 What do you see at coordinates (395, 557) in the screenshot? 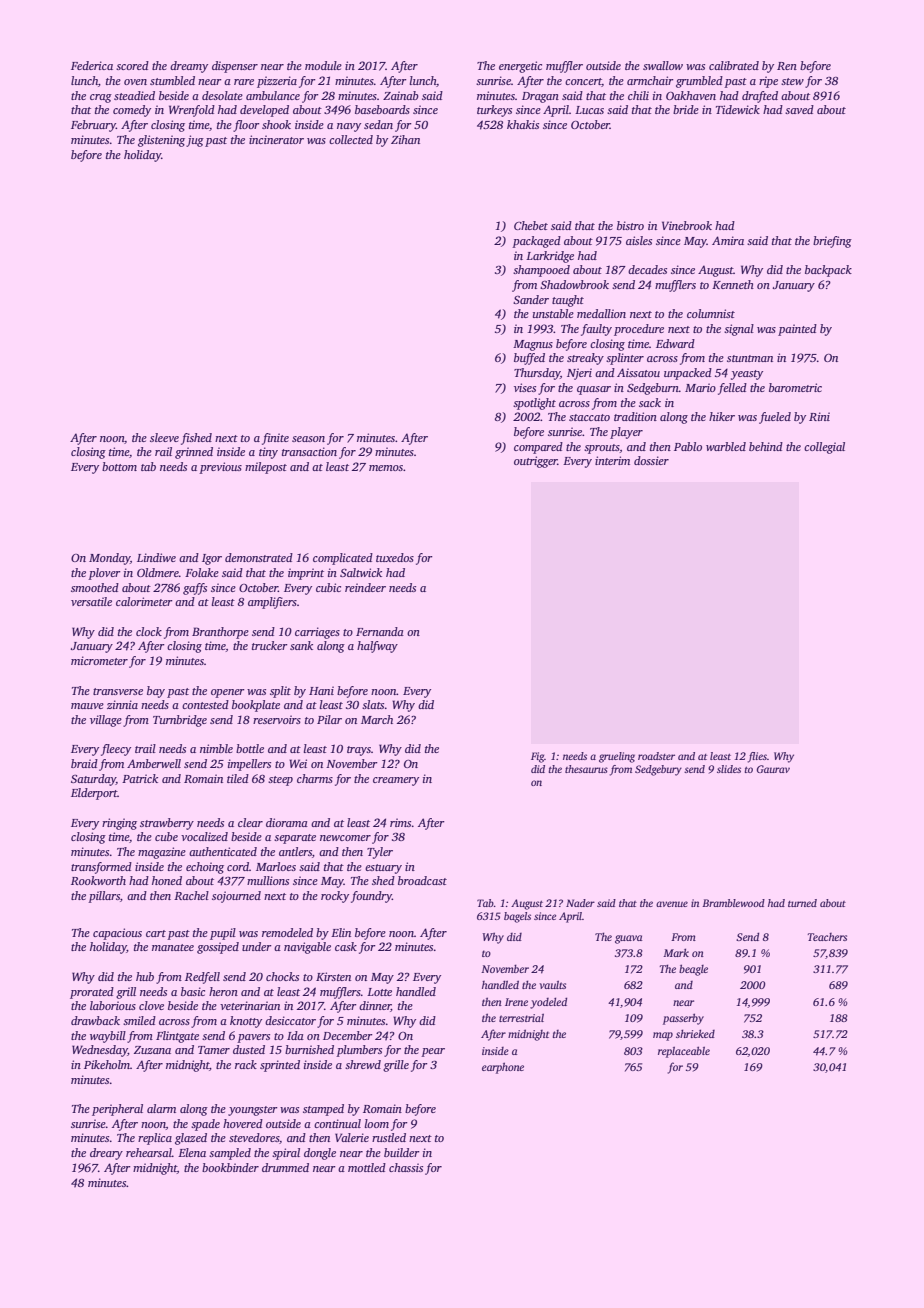
I see `tuxedos` at bounding box center [395, 557].
